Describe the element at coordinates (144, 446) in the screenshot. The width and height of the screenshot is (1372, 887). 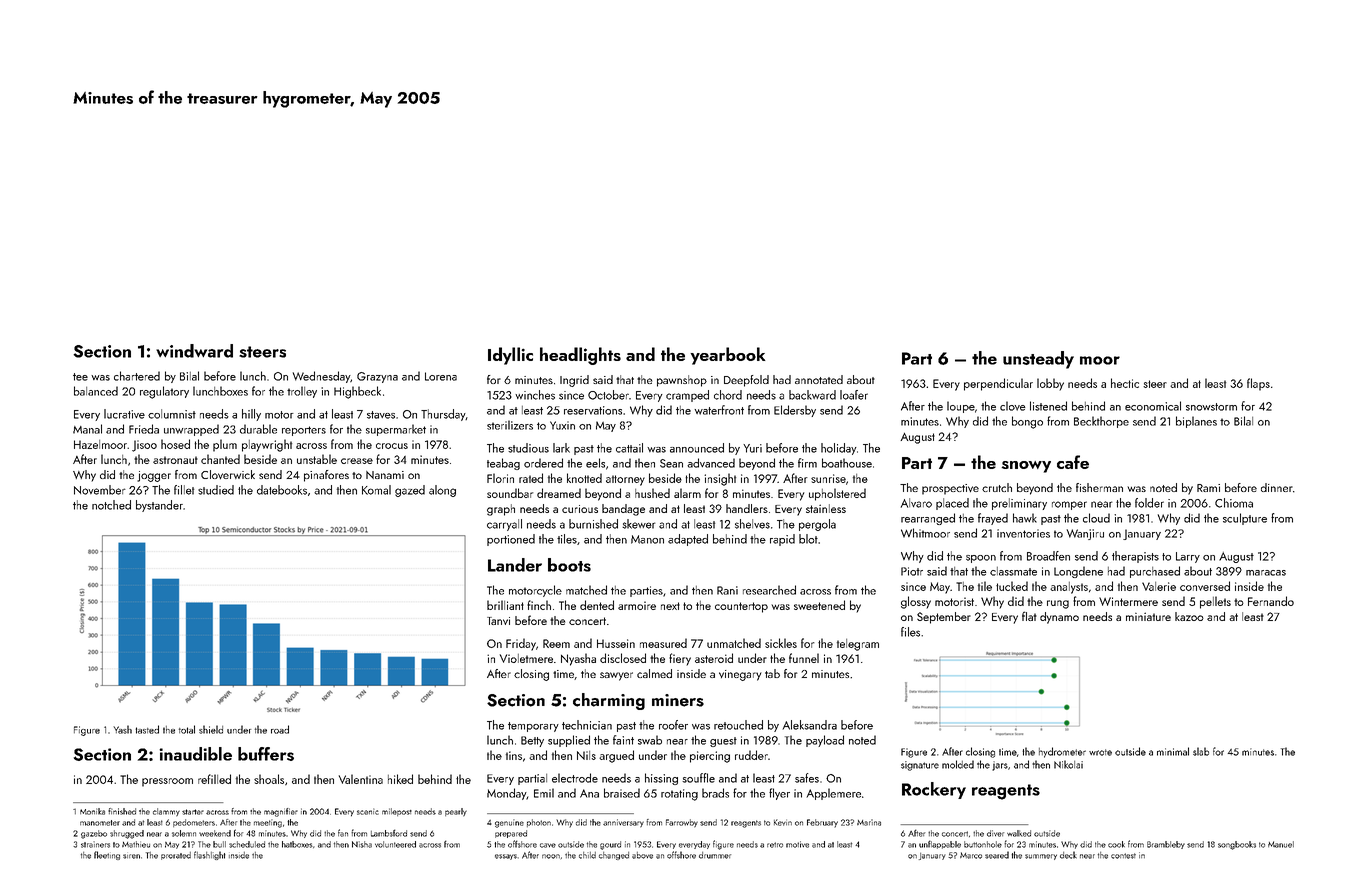
I see `Jisoo` at that location.
